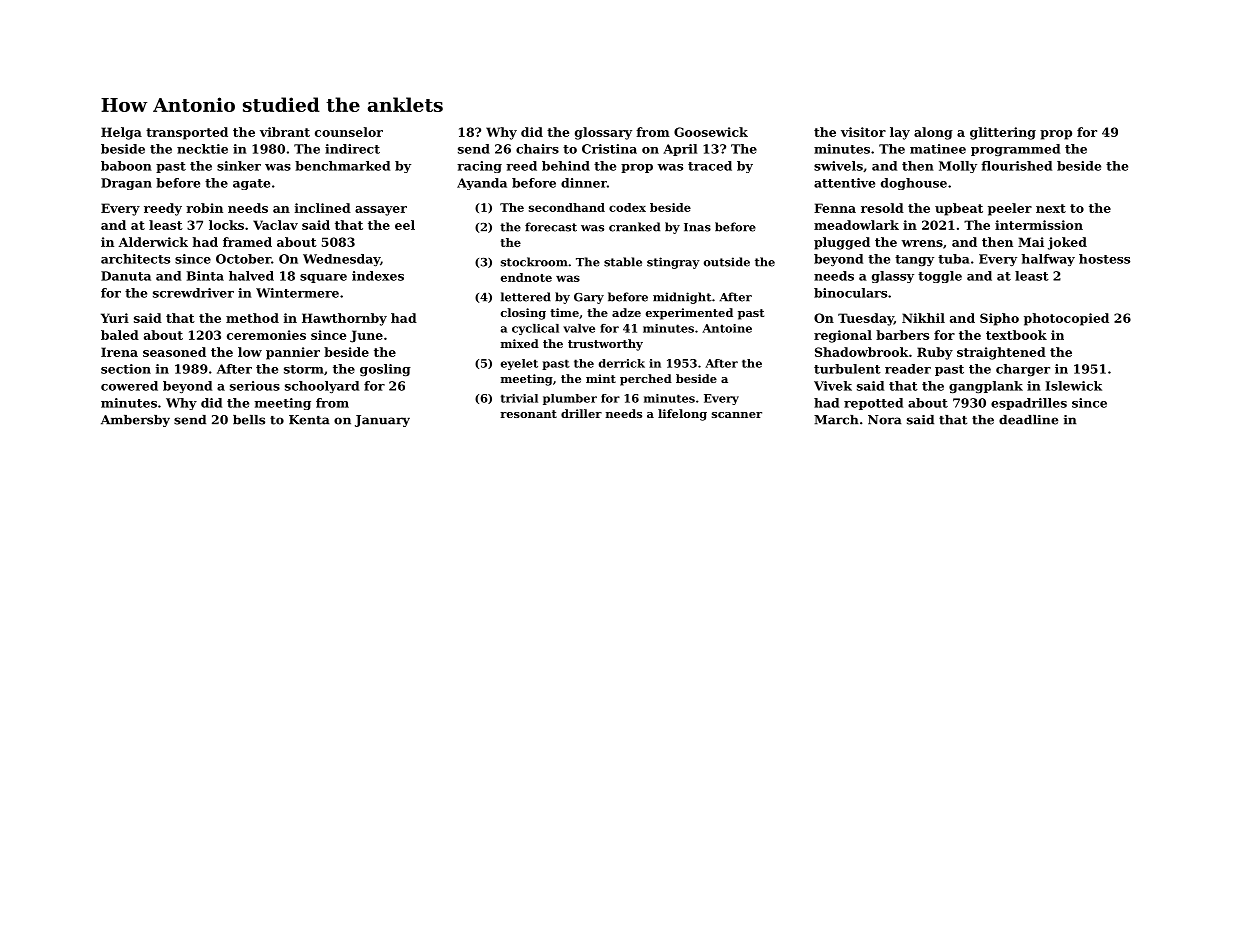  Describe the element at coordinates (850, 293) in the image. I see `binoculars` at that location.
